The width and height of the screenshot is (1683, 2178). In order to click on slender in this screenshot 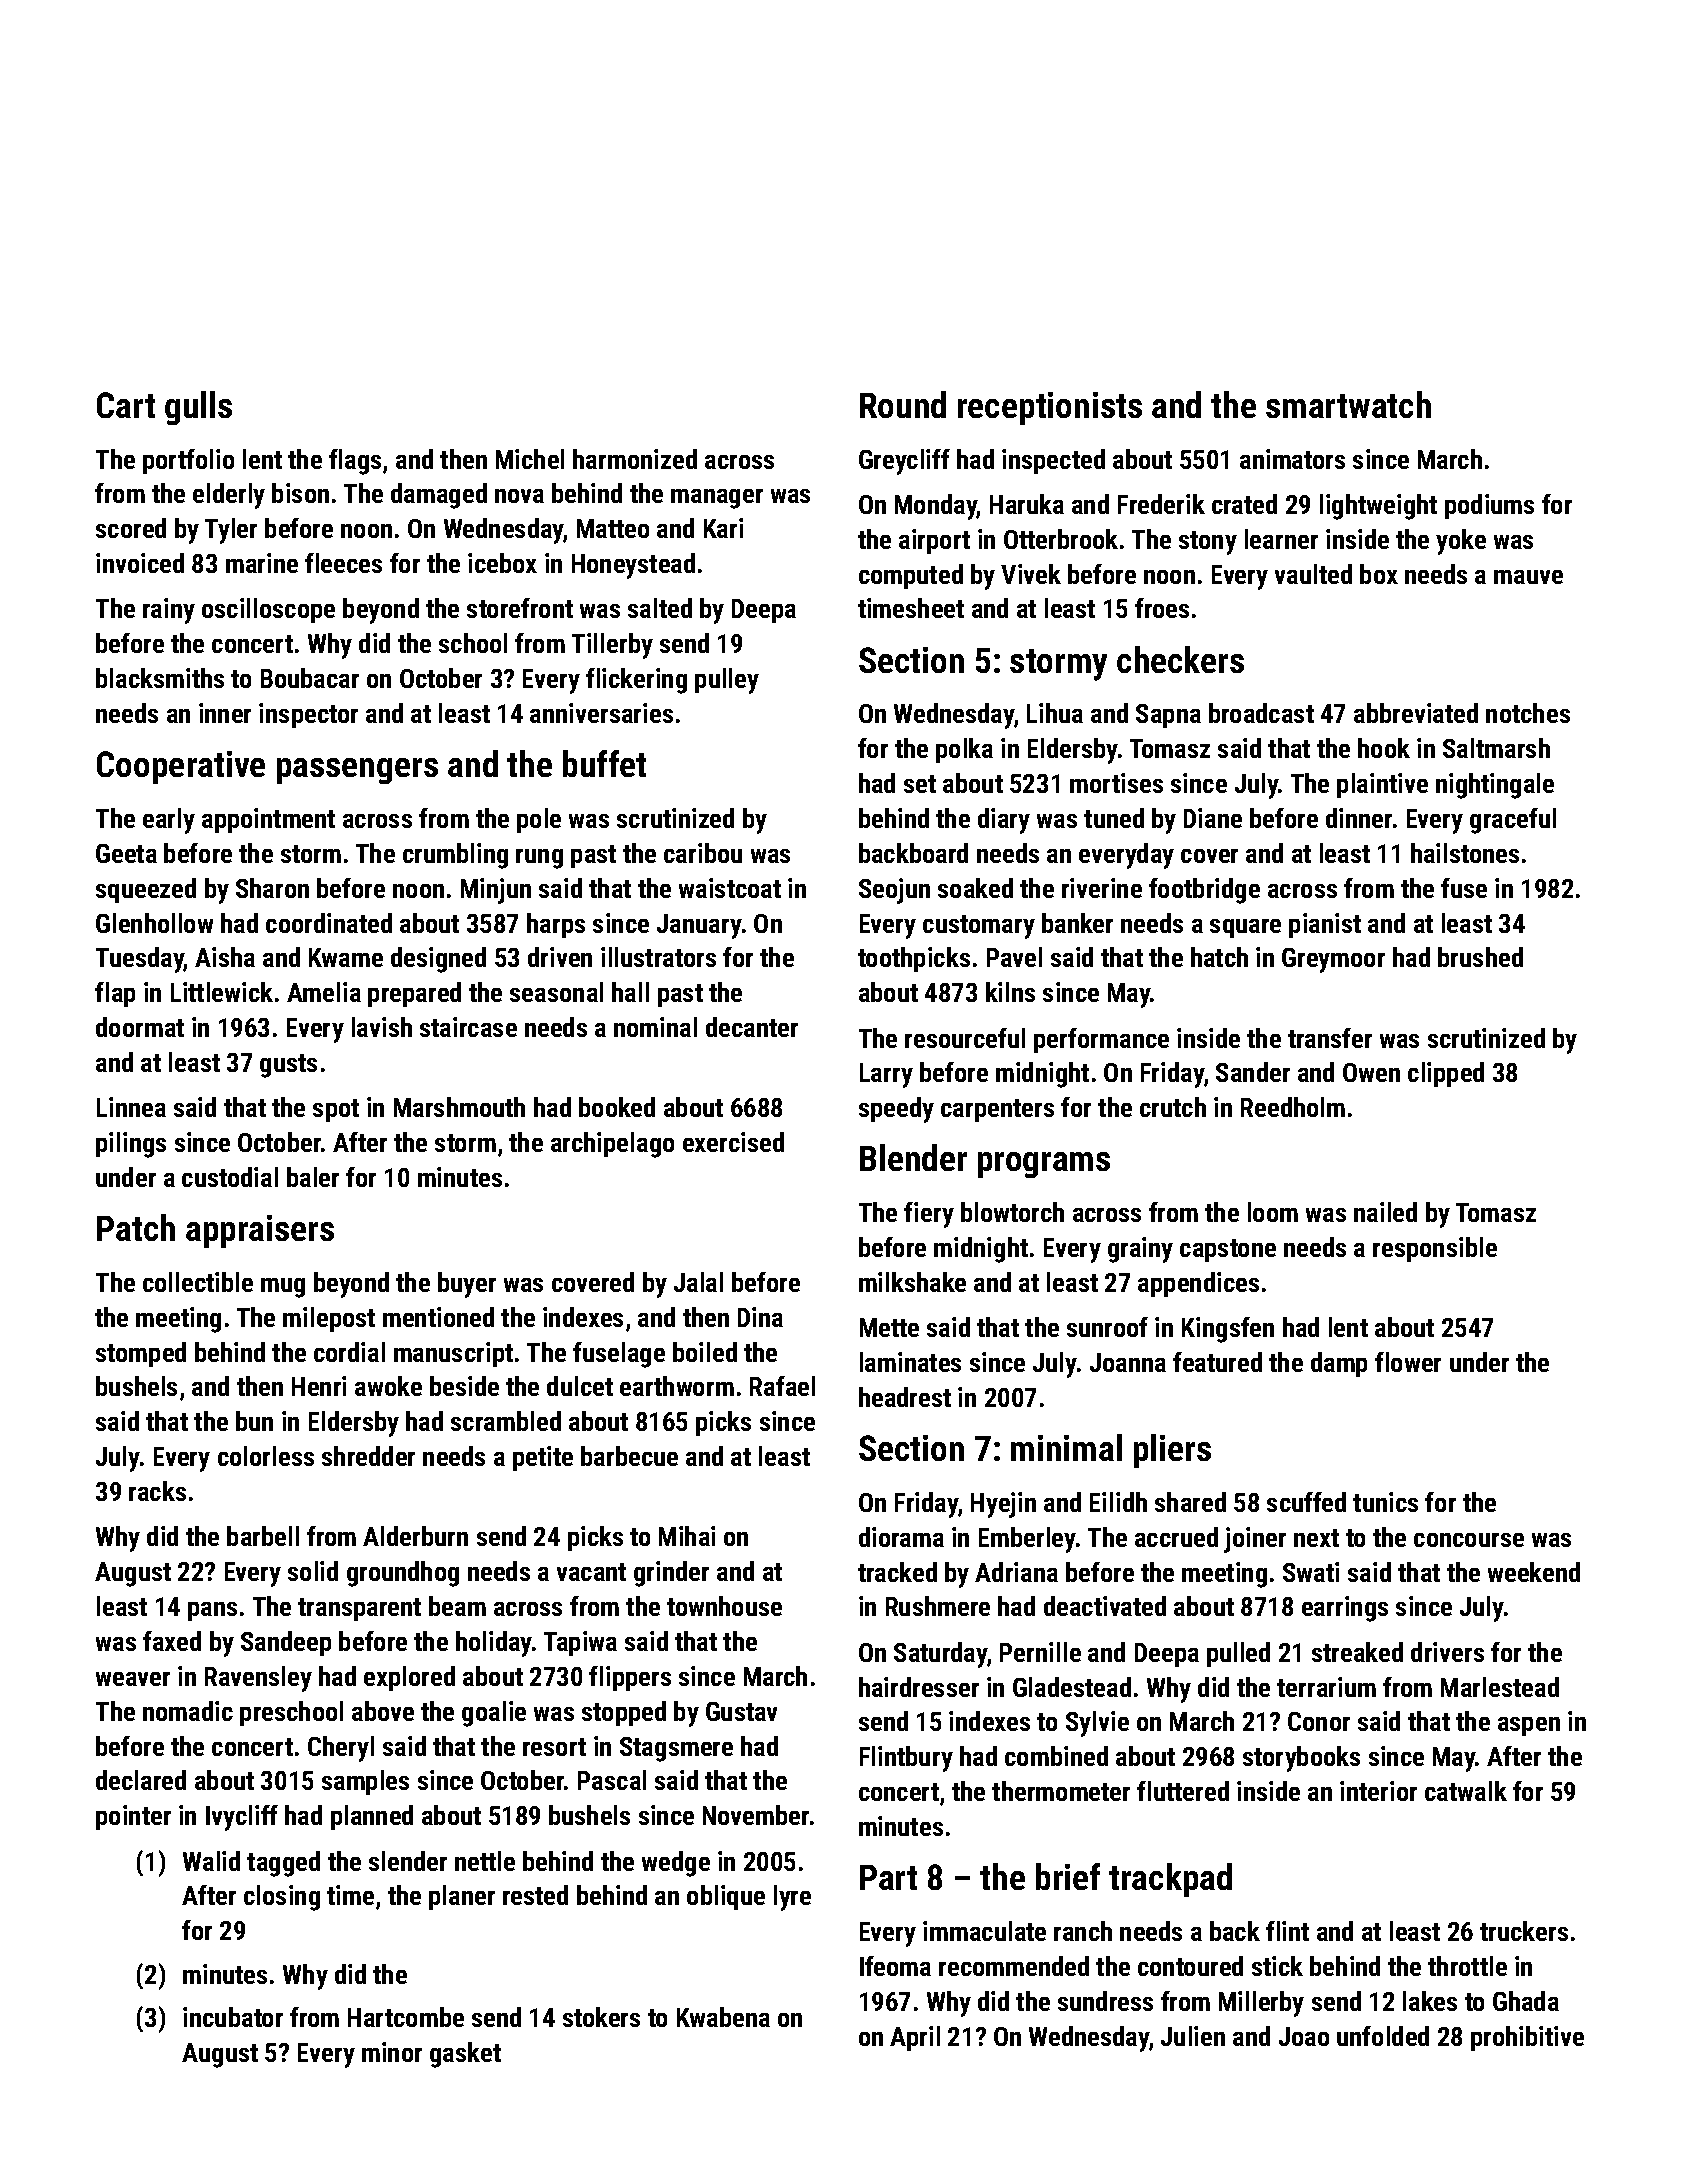, I will do `click(408, 1861)`.
